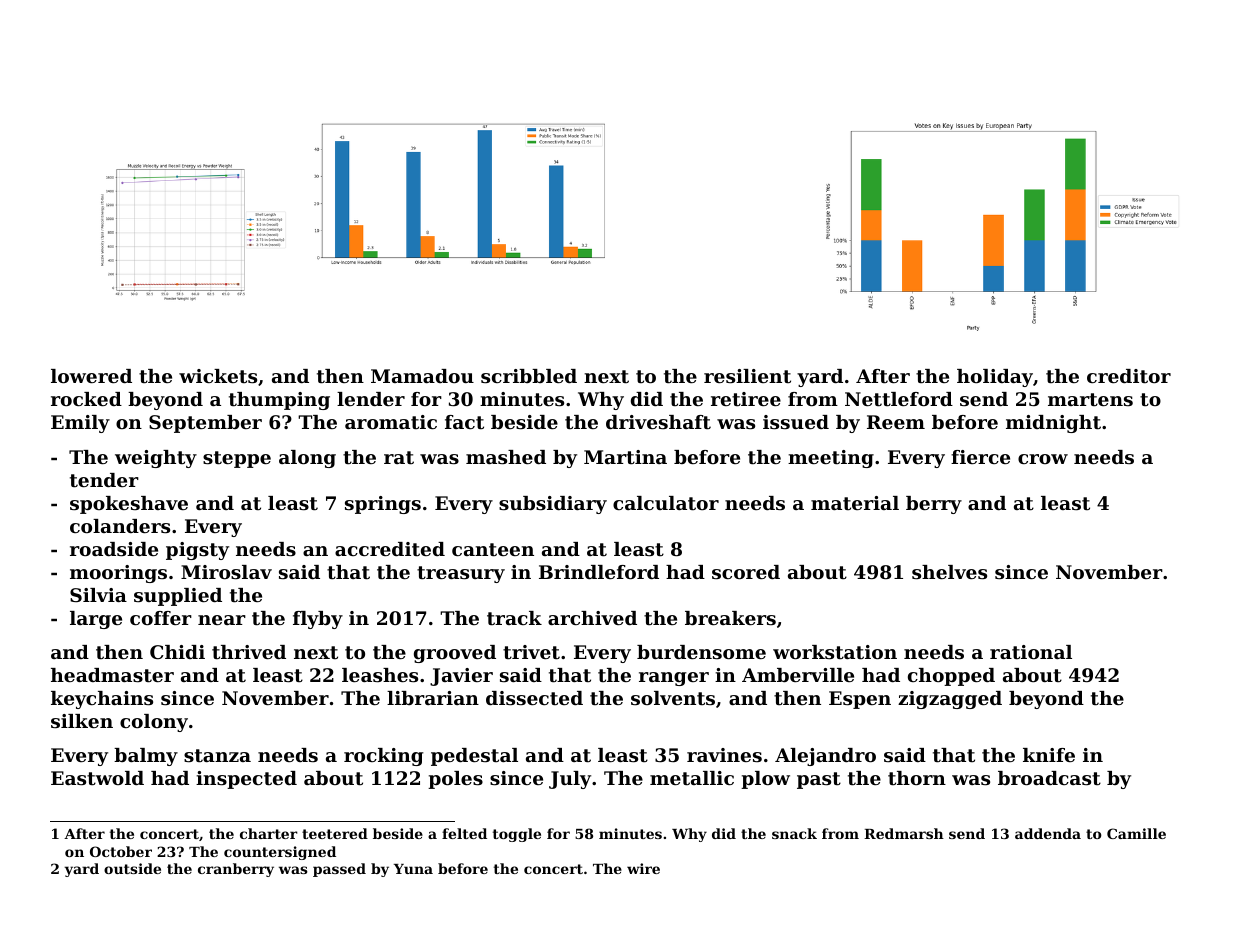 Image resolution: width=1233 pixels, height=952 pixels. Describe the element at coordinates (625, 457) in the page. I see `Martina` at that location.
